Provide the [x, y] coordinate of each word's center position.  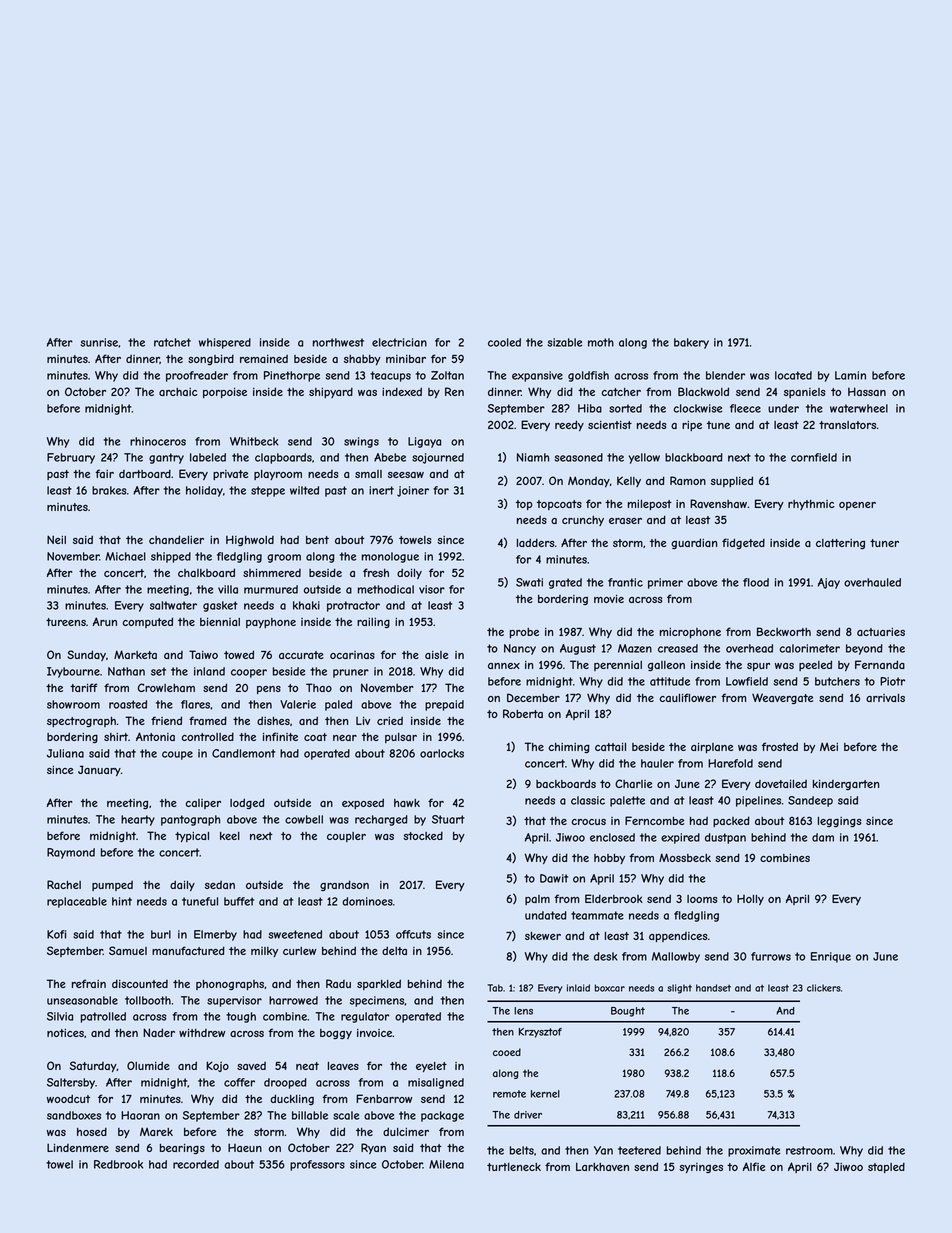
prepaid [444, 705]
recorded [196, 1164]
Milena [446, 1164]
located [793, 375]
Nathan [126, 671]
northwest [338, 342]
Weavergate [782, 698]
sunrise [99, 342]
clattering [840, 544]
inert [381, 490]
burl [161, 934]
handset [713, 988]
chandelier [176, 539]
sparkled [379, 984]
